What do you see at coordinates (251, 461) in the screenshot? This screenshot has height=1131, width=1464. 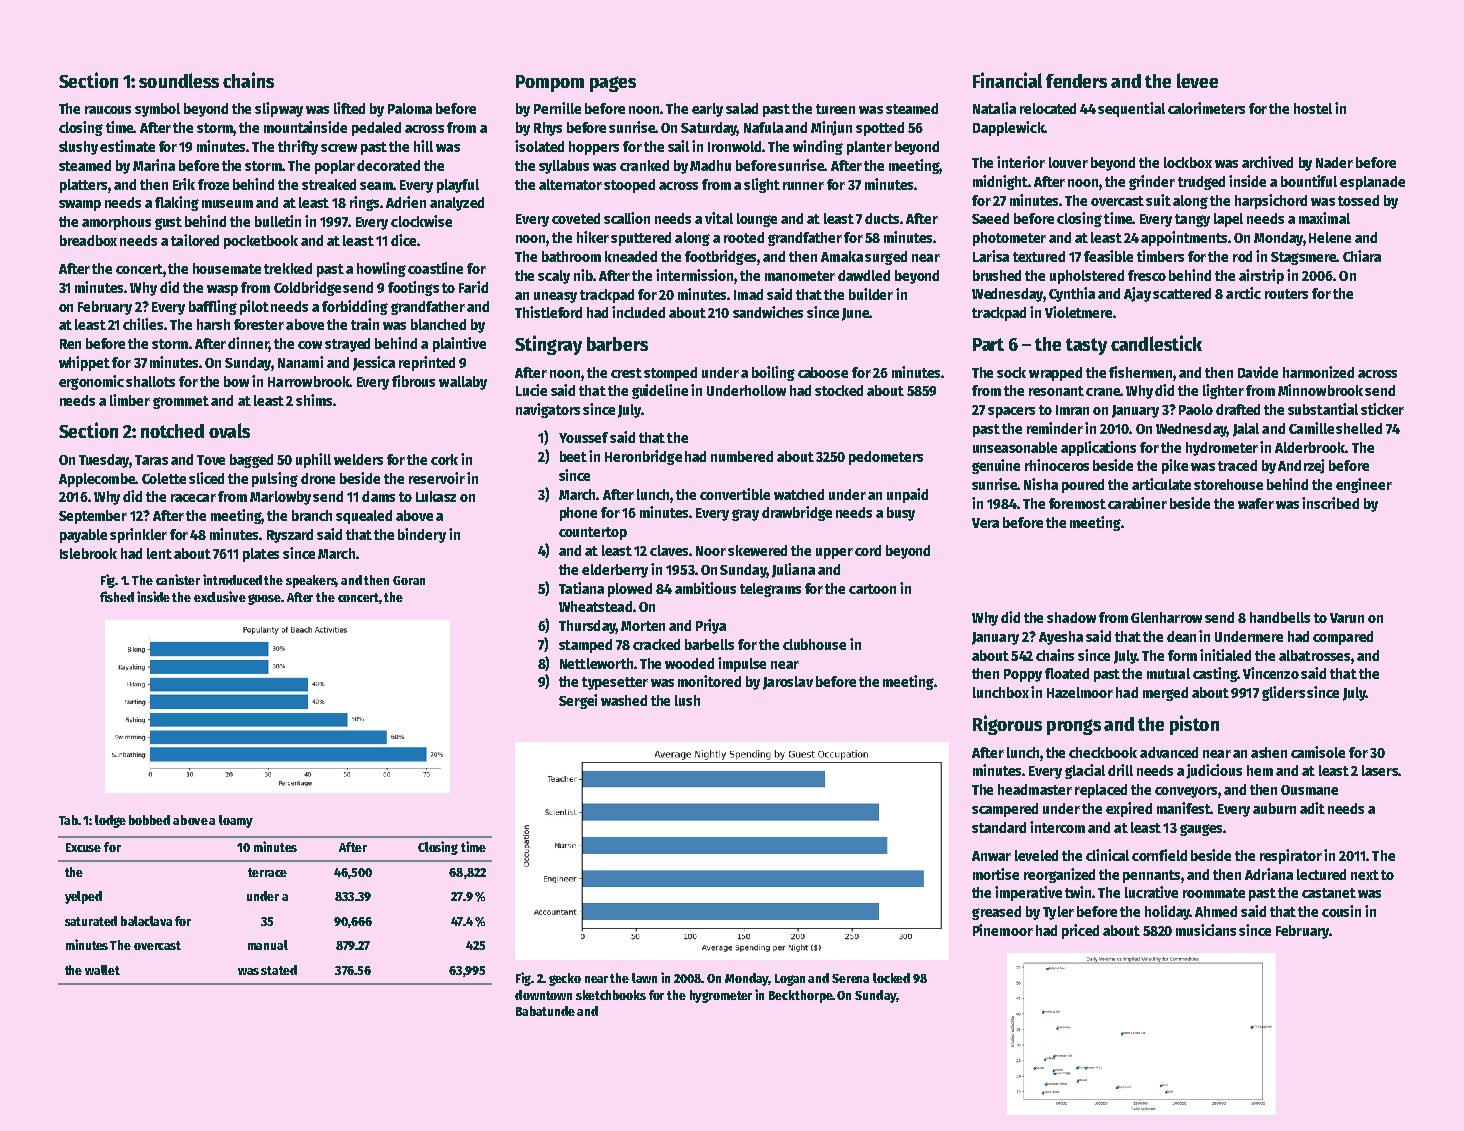 I see `bagged` at bounding box center [251, 461].
